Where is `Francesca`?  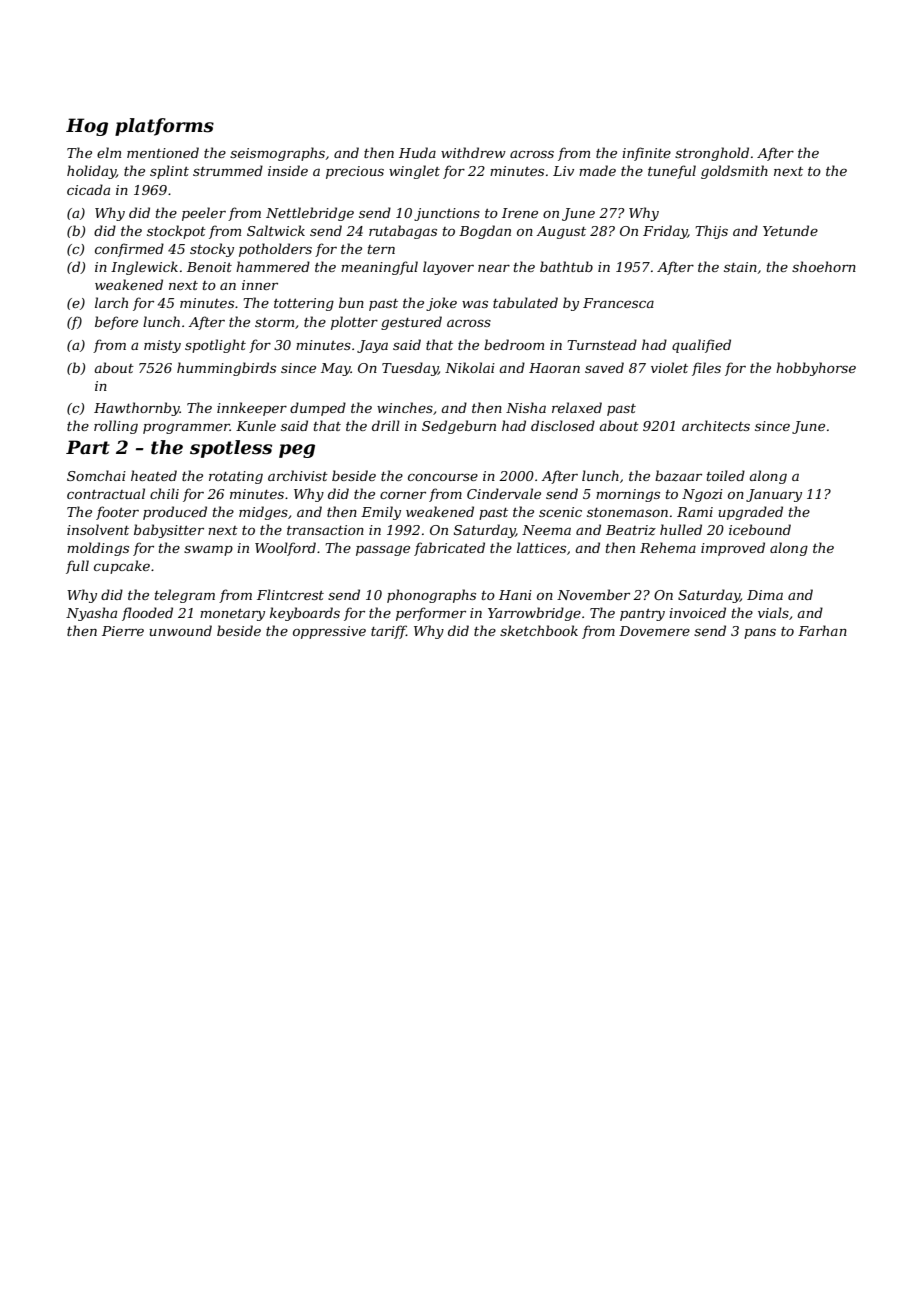
Francesca is located at coordinates (618, 303).
